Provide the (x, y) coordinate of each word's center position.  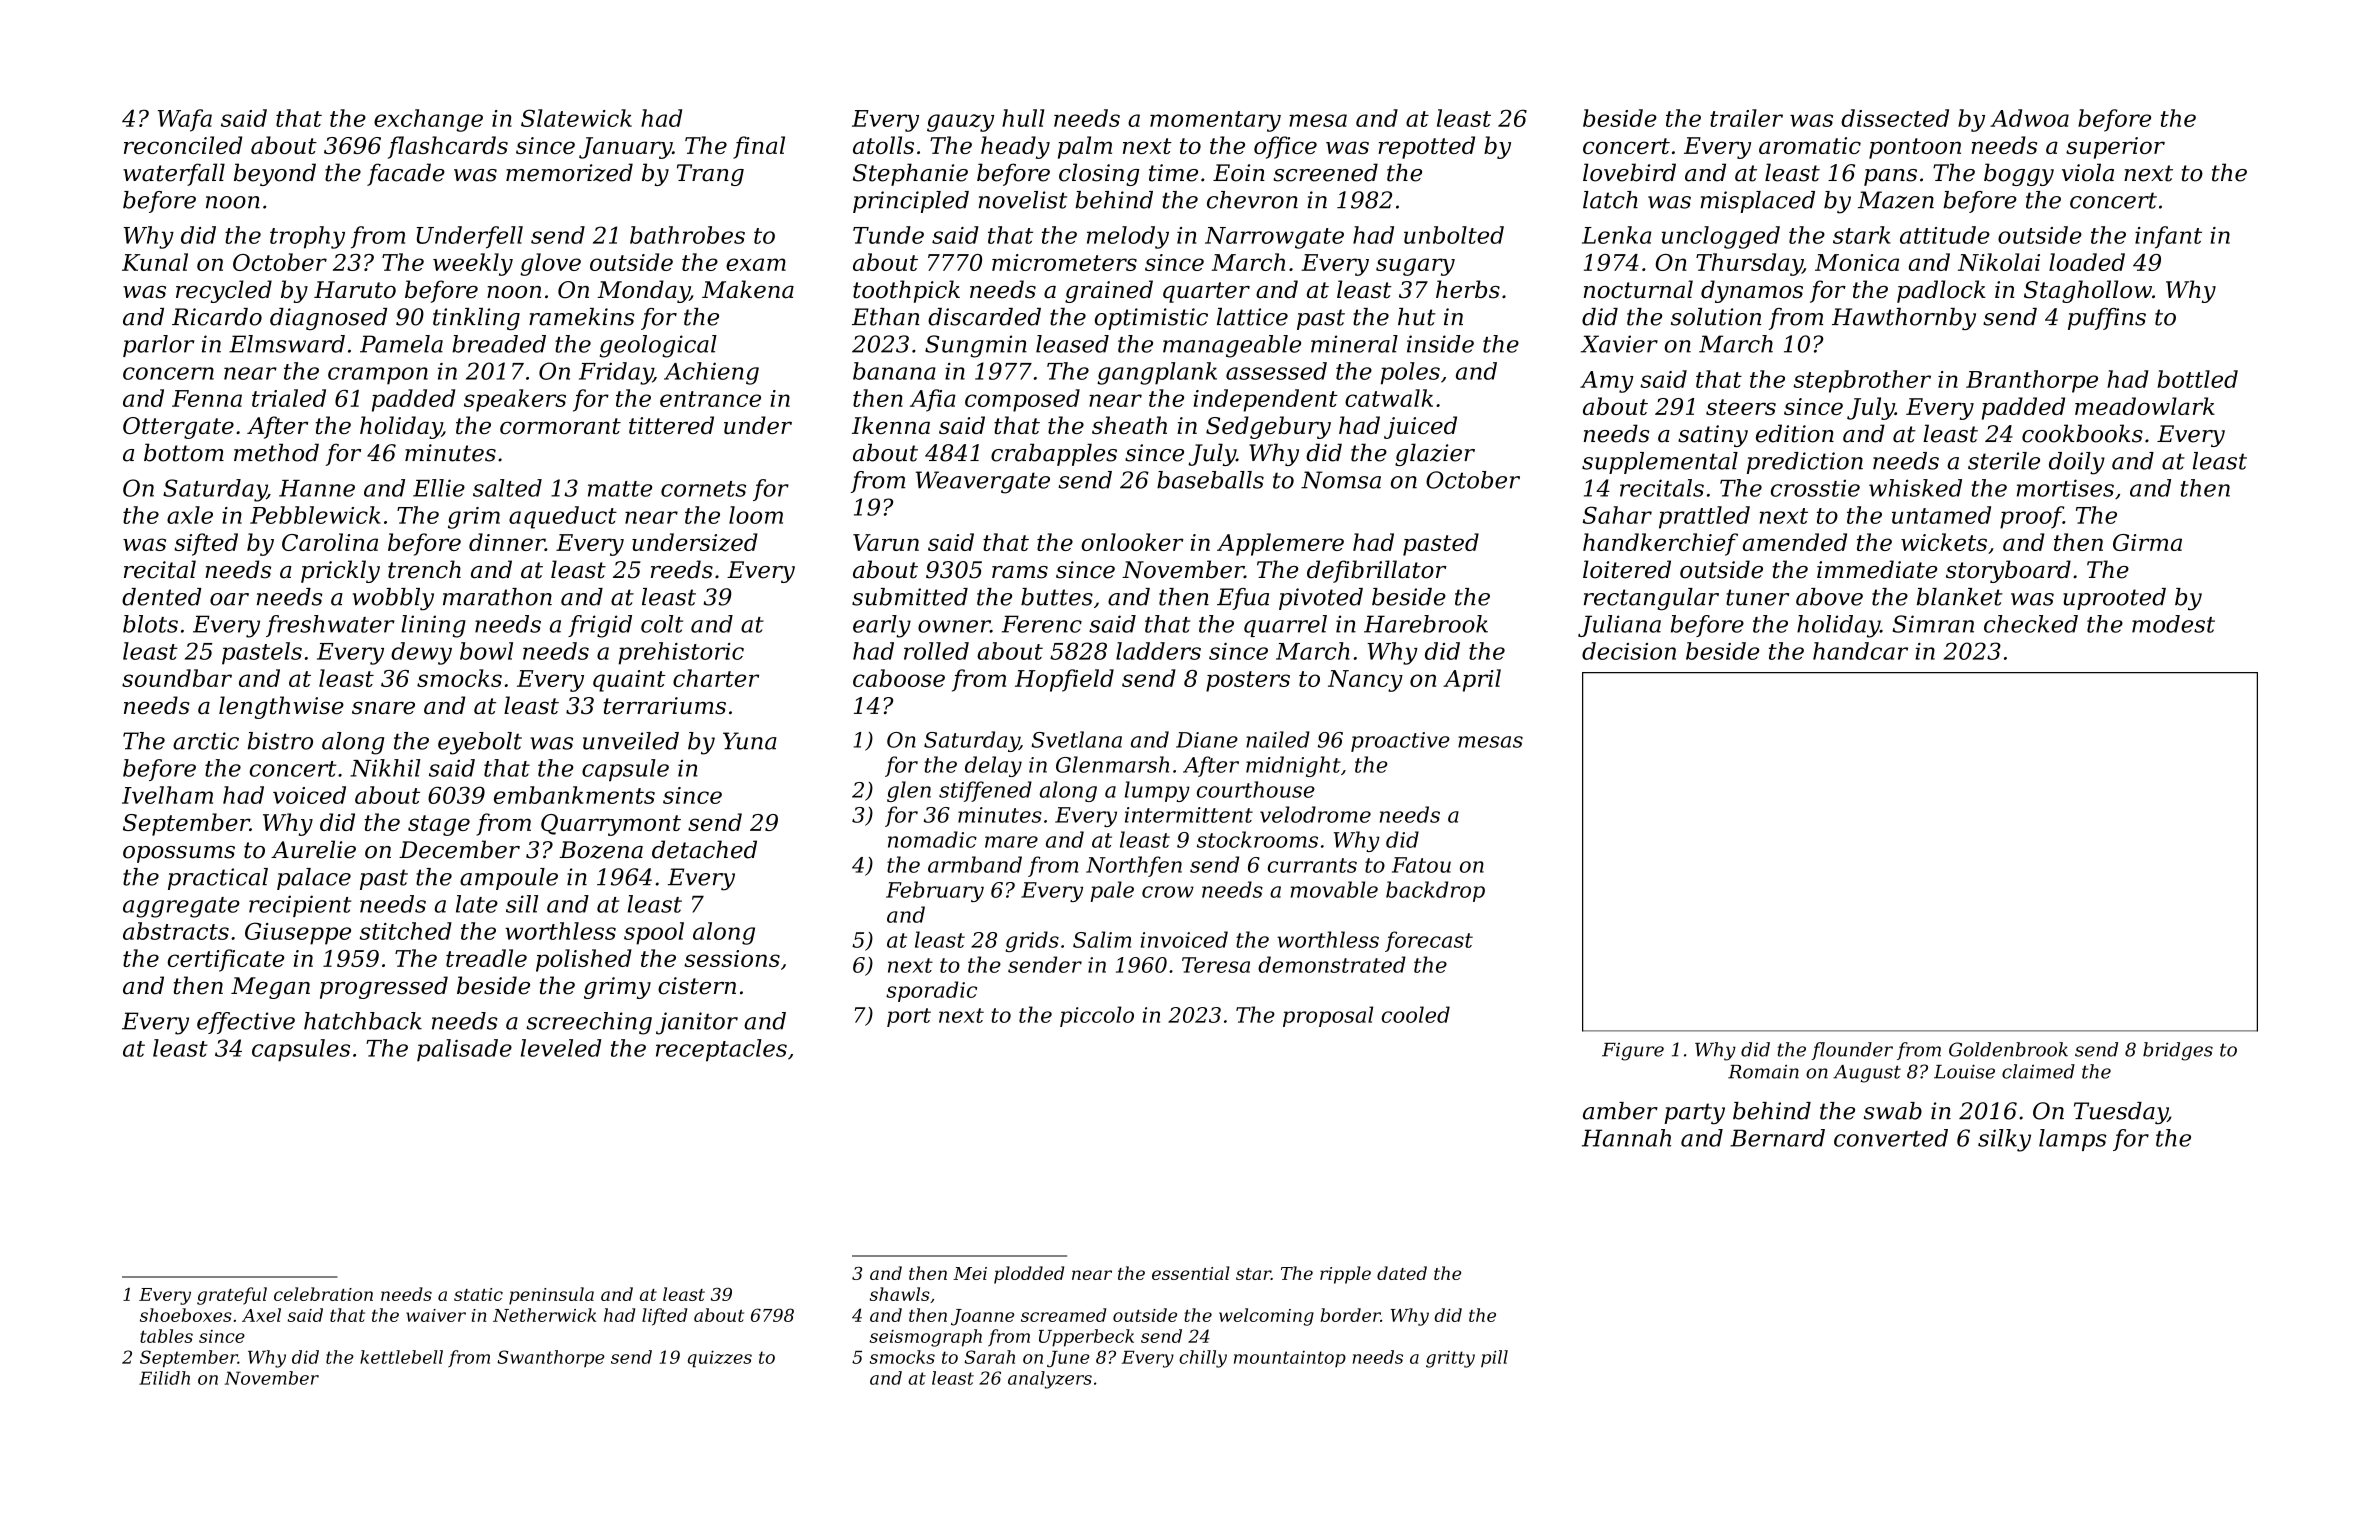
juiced (1420, 427)
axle (190, 515)
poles (1410, 373)
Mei (970, 1273)
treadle (486, 958)
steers (1741, 407)
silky (2004, 1140)
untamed (1941, 515)
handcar (1860, 651)
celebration (323, 1294)
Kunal (155, 262)
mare (1011, 842)
